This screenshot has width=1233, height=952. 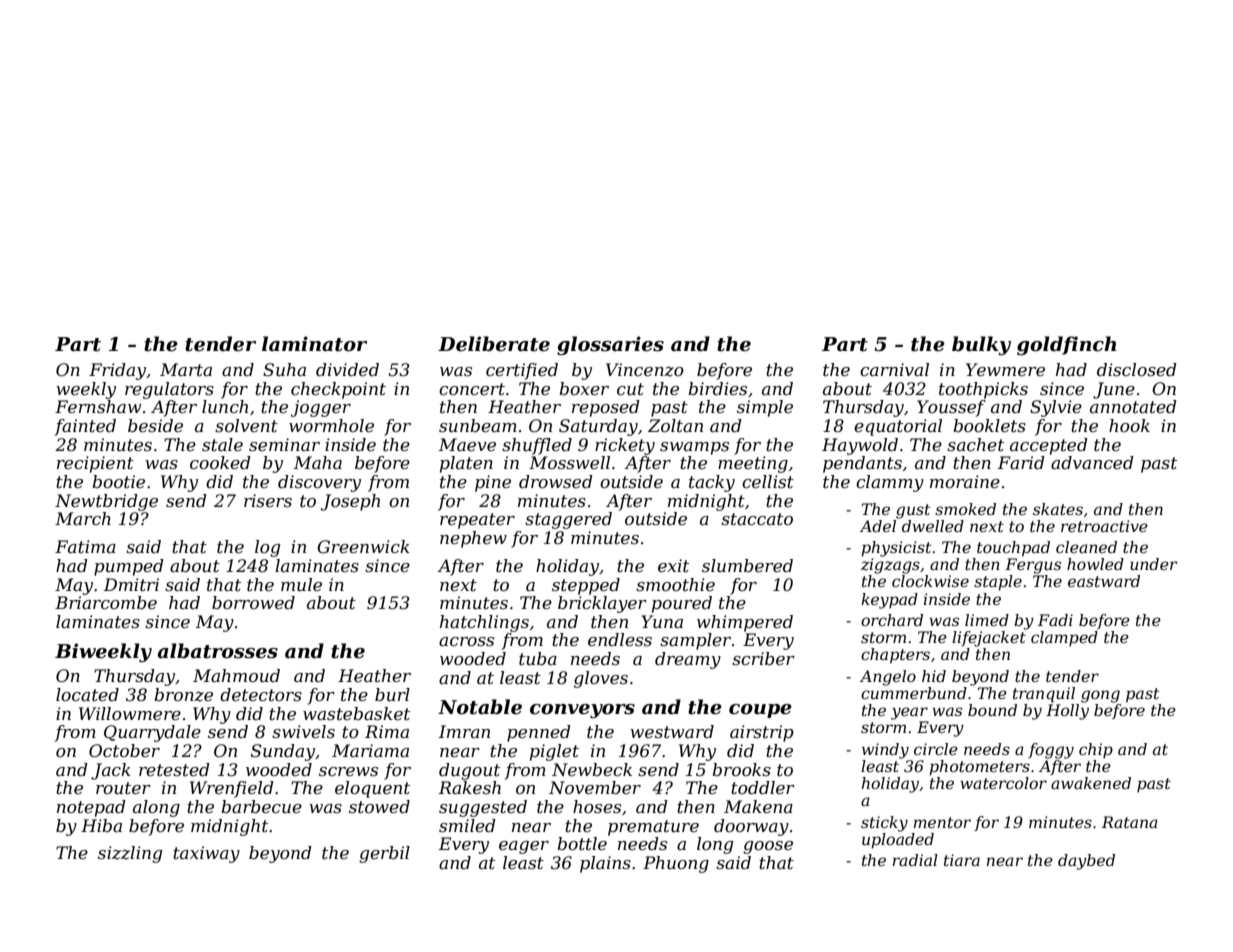 What do you see at coordinates (909, 713) in the screenshot?
I see `year` at bounding box center [909, 713].
